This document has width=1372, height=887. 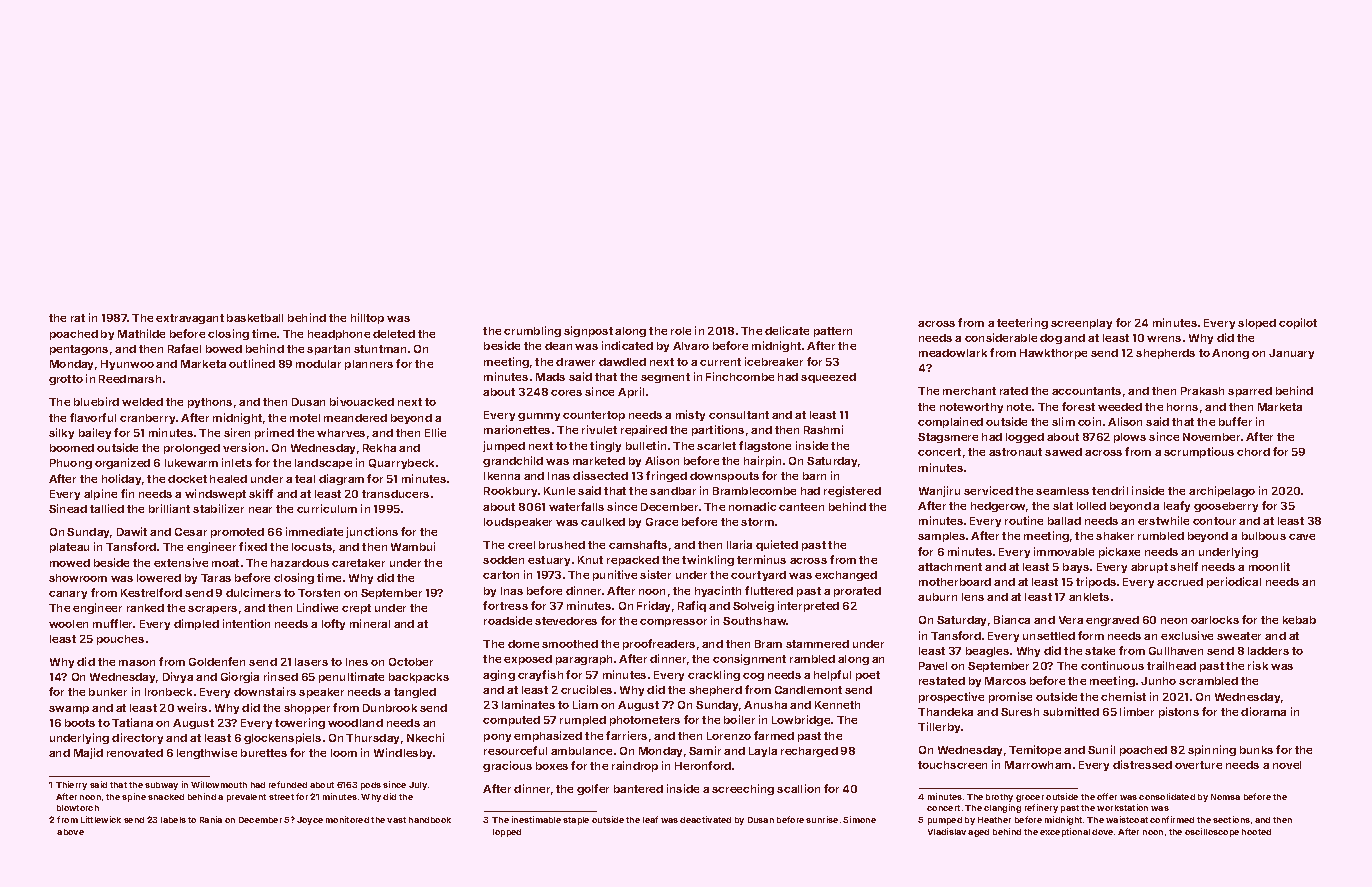 What do you see at coordinates (319, 593) in the document?
I see `Torsten` at bounding box center [319, 593].
